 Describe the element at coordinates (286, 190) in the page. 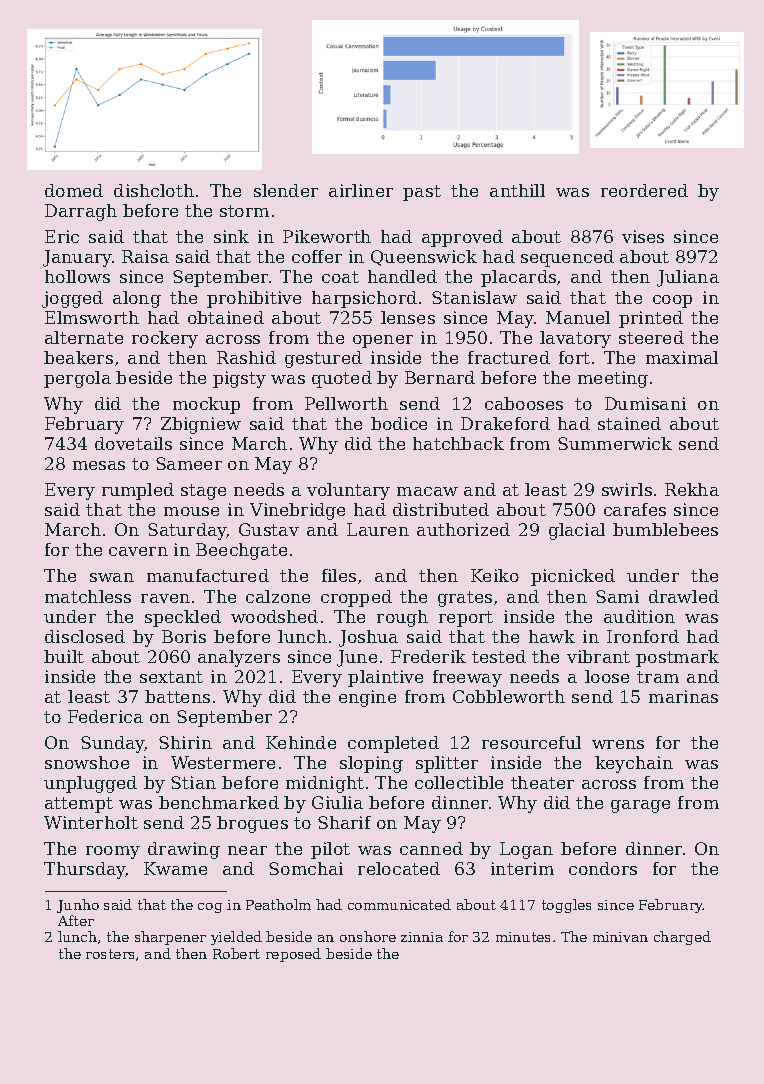

I see `slender` at that location.
